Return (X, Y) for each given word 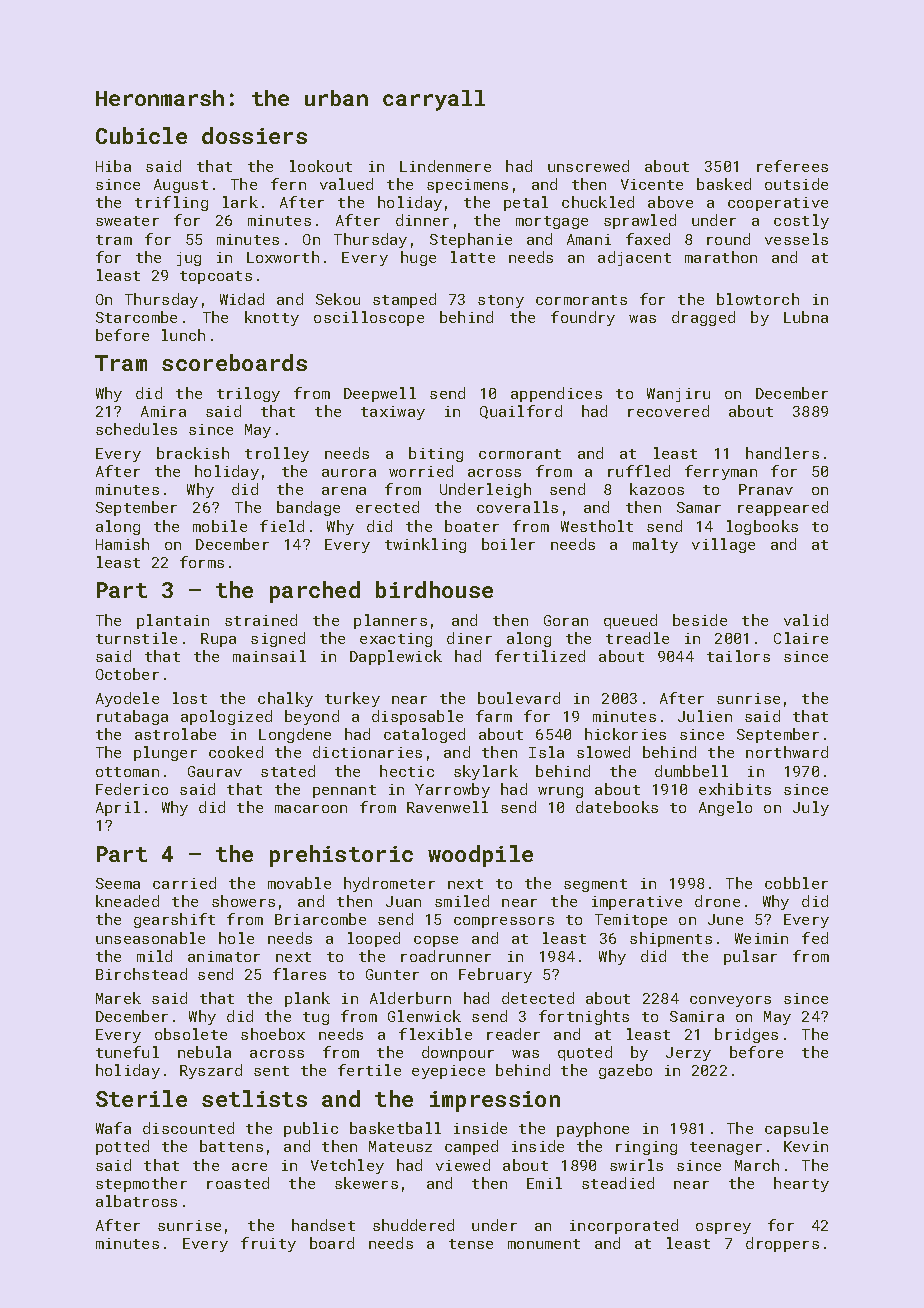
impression (495, 1101)
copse (436, 941)
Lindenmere (445, 166)
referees (792, 166)
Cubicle (141, 135)
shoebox (273, 1034)
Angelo (725, 808)
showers (243, 901)
